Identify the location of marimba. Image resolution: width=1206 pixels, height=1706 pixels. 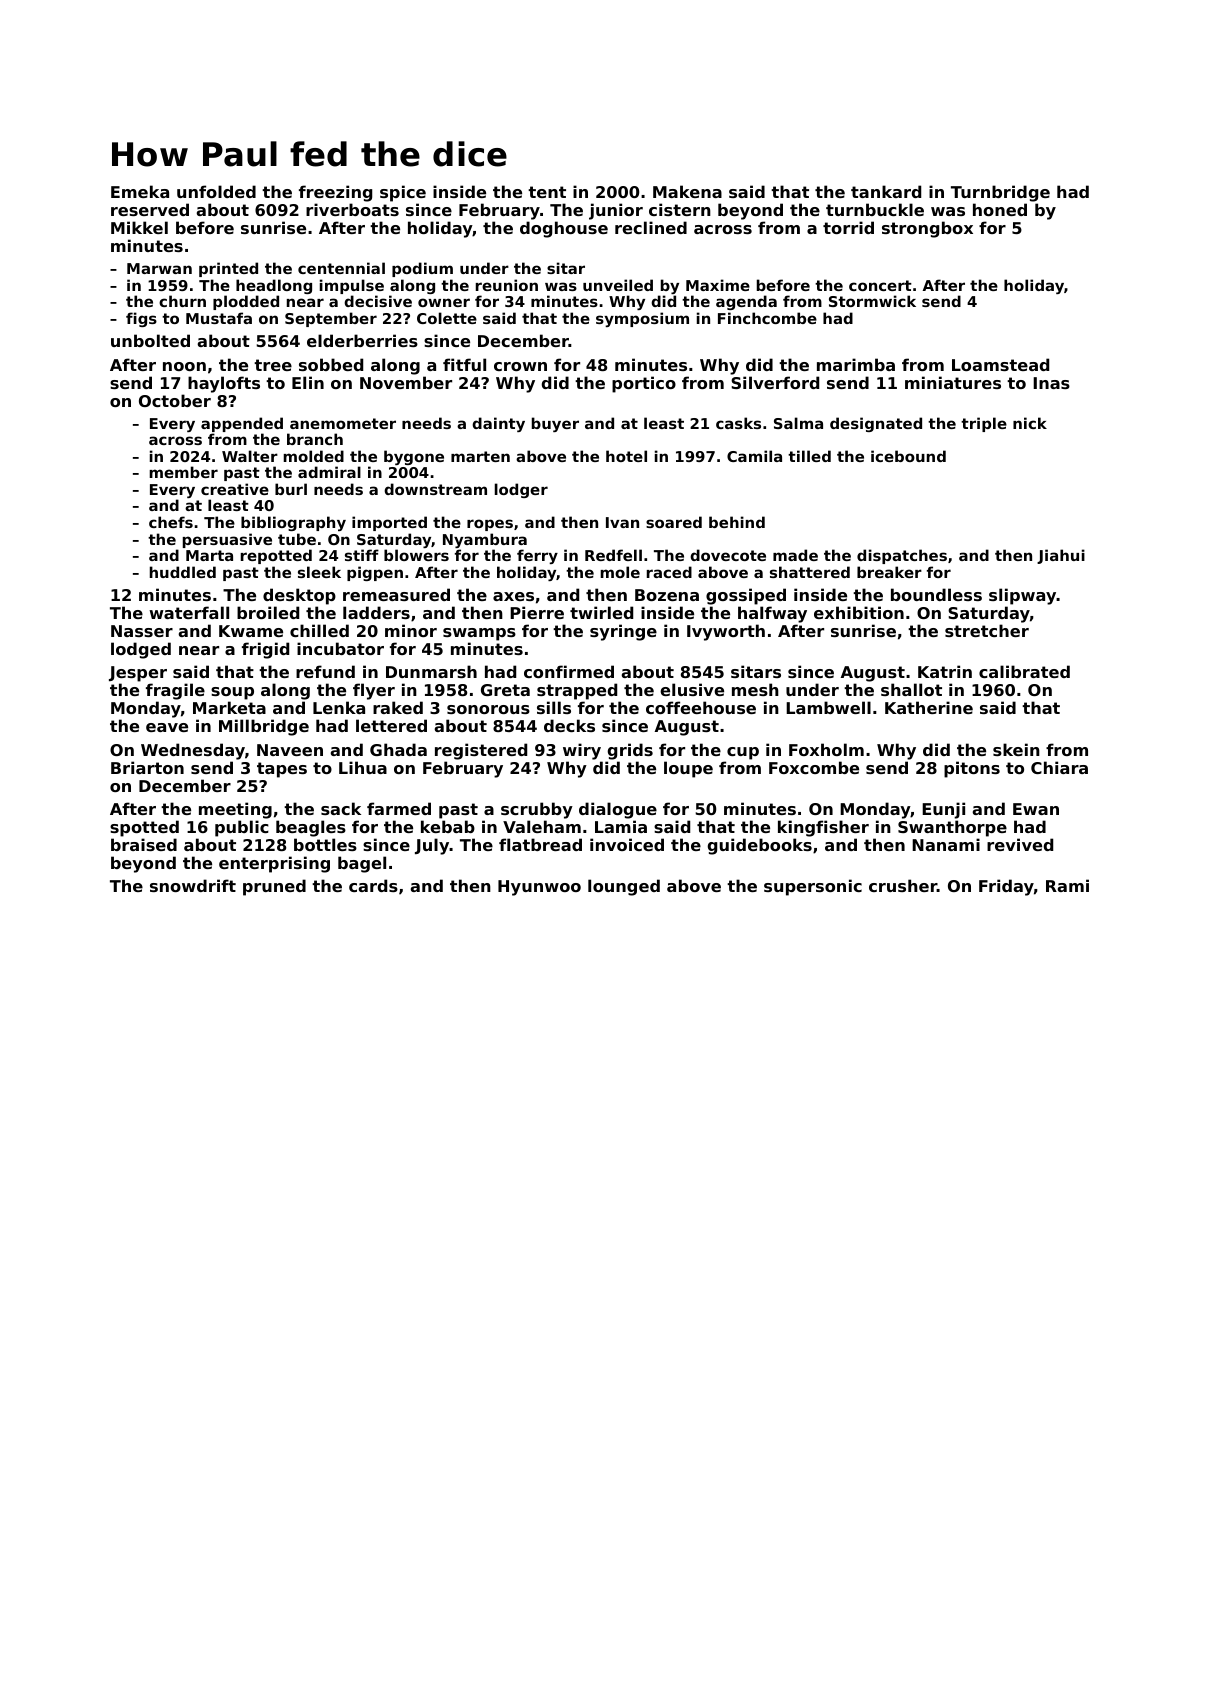
(856, 364).
